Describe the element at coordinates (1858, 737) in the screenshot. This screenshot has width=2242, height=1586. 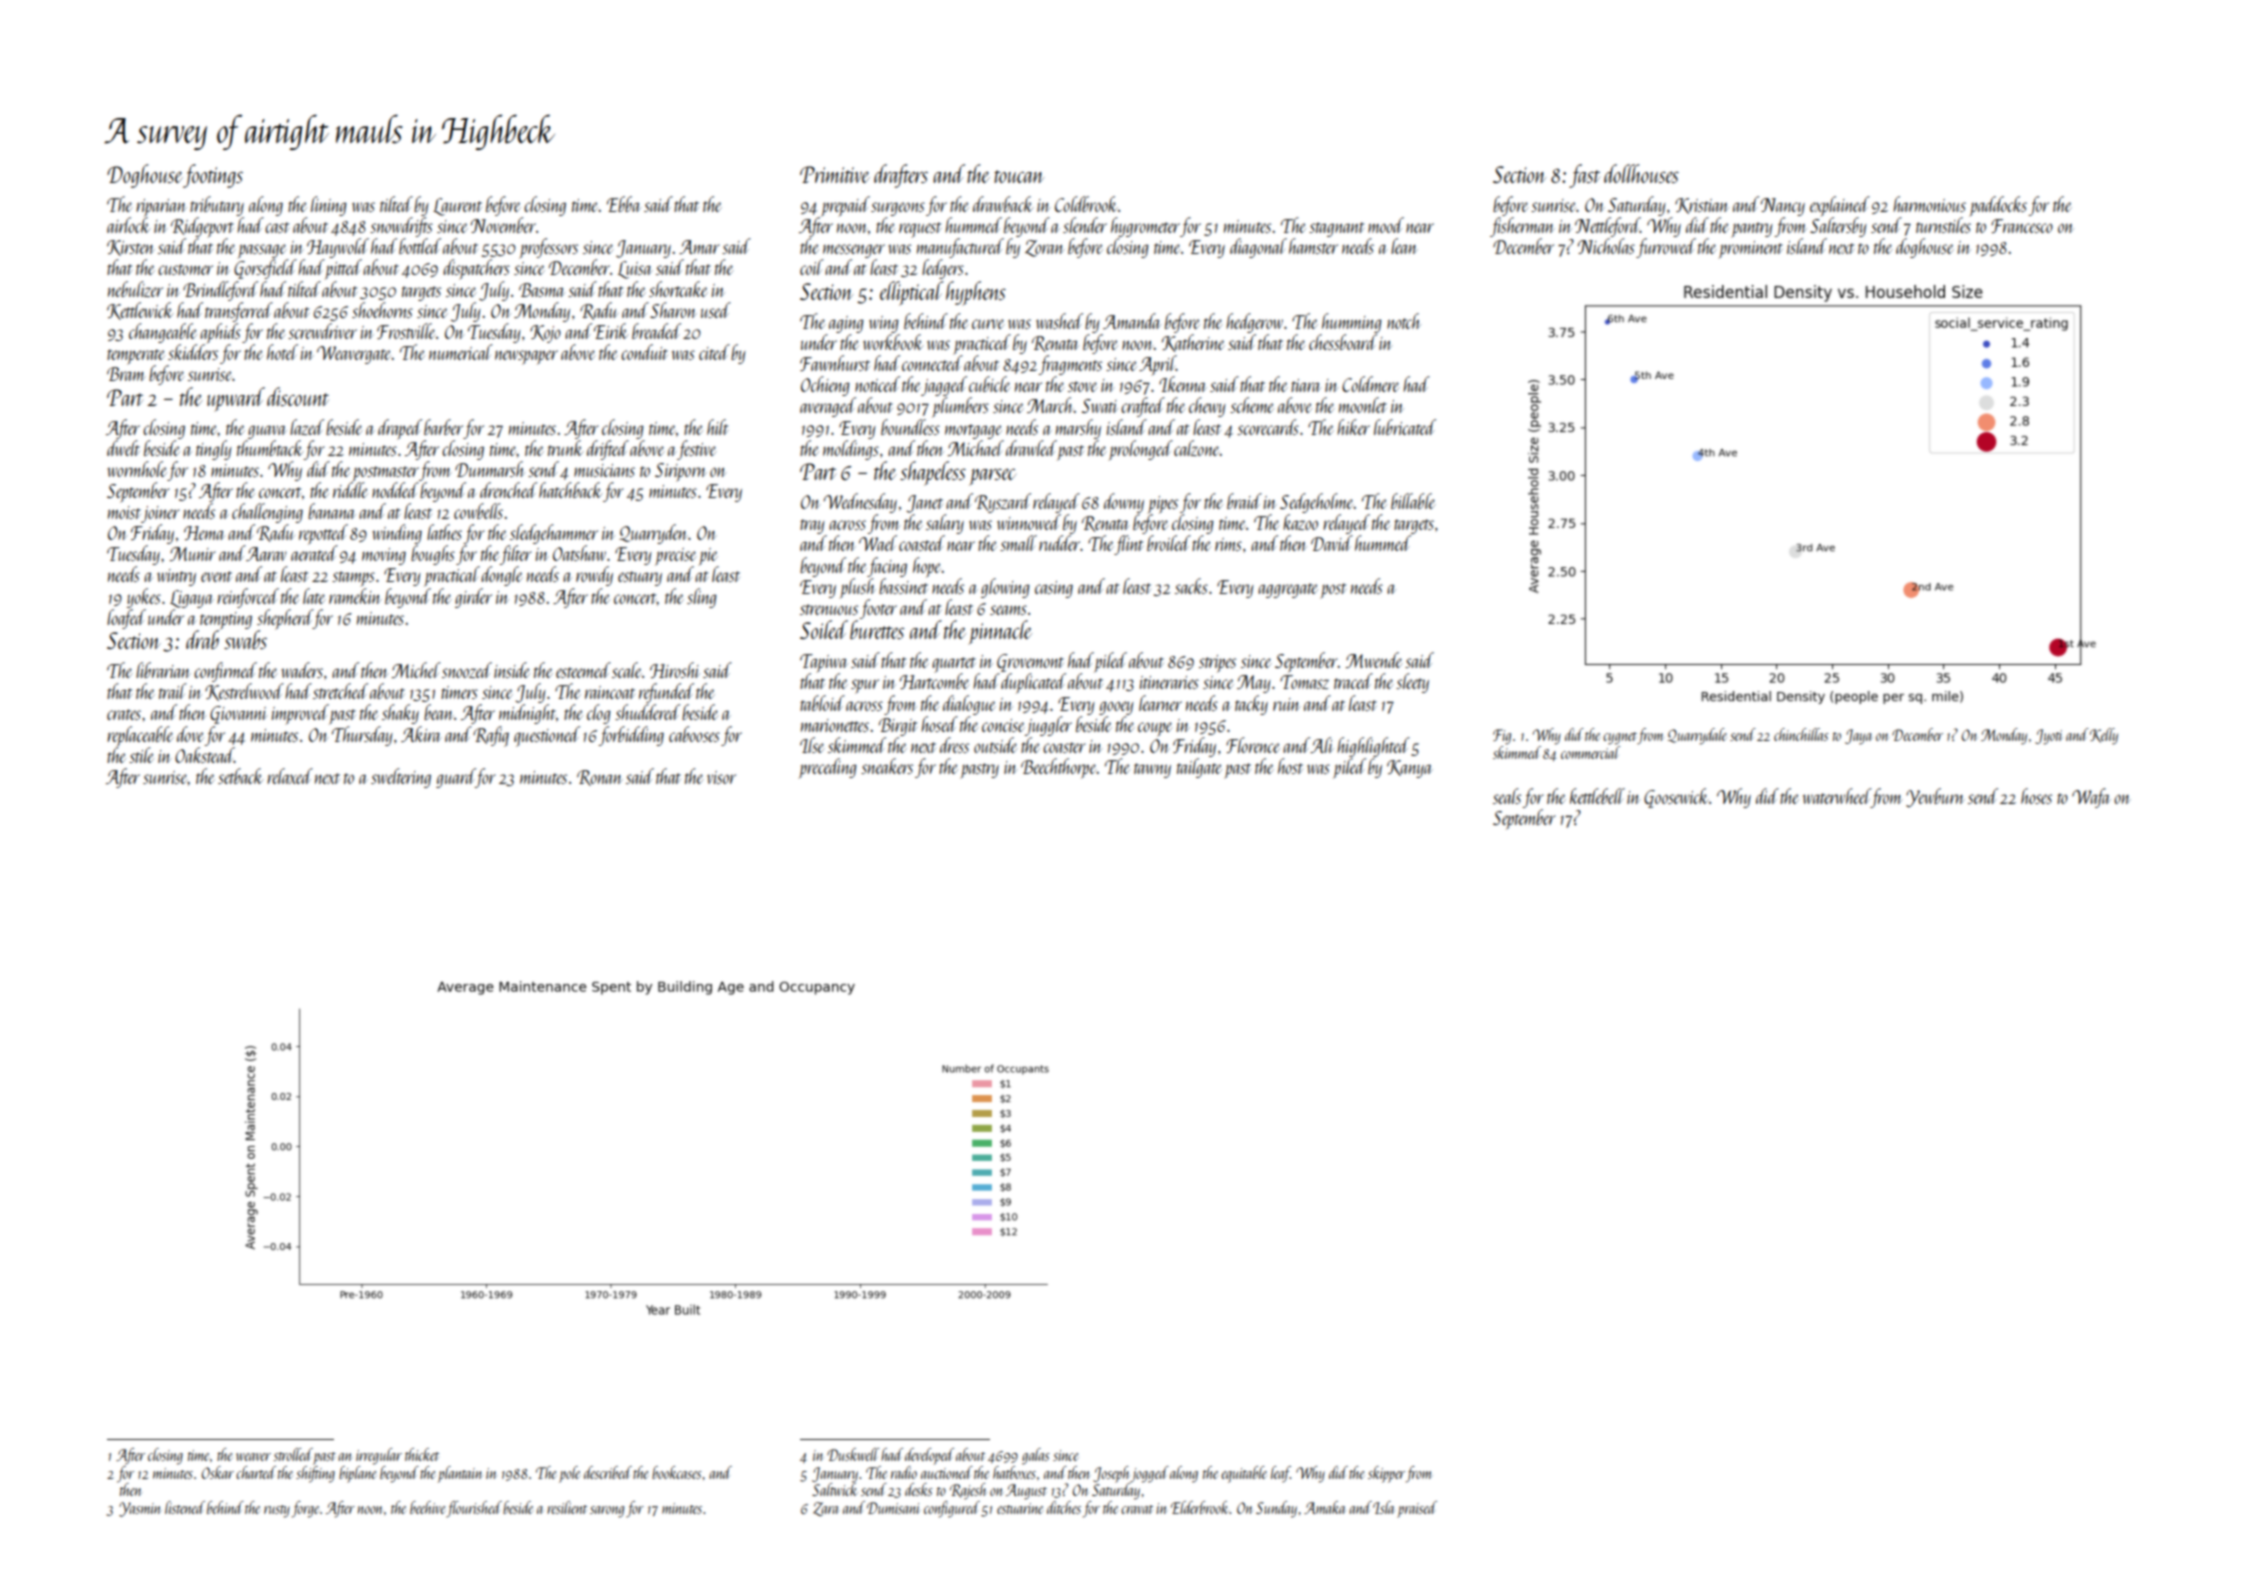
I see `Jaya` at that location.
